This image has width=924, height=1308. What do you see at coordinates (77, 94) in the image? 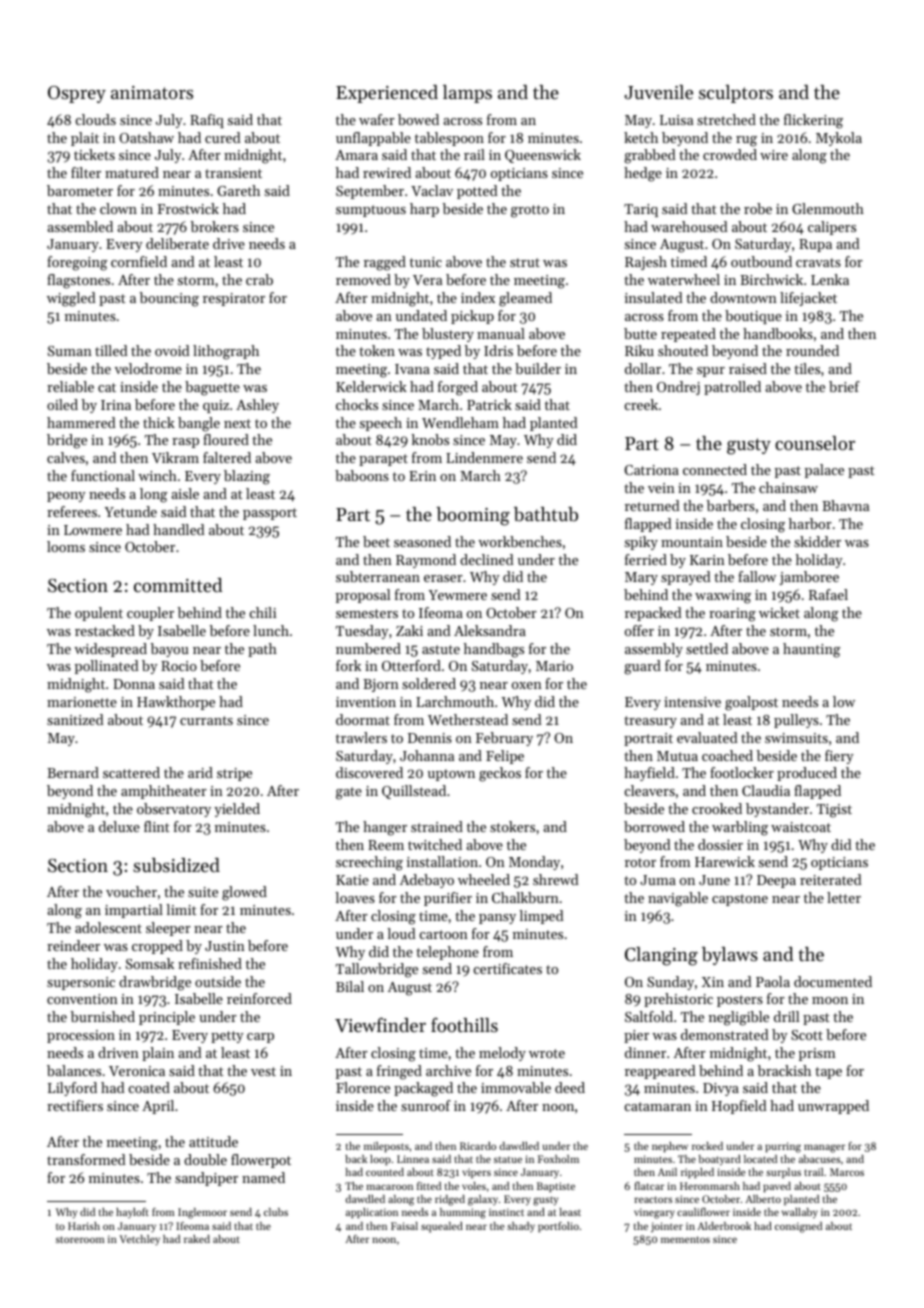
I see `Osprey` at bounding box center [77, 94].
